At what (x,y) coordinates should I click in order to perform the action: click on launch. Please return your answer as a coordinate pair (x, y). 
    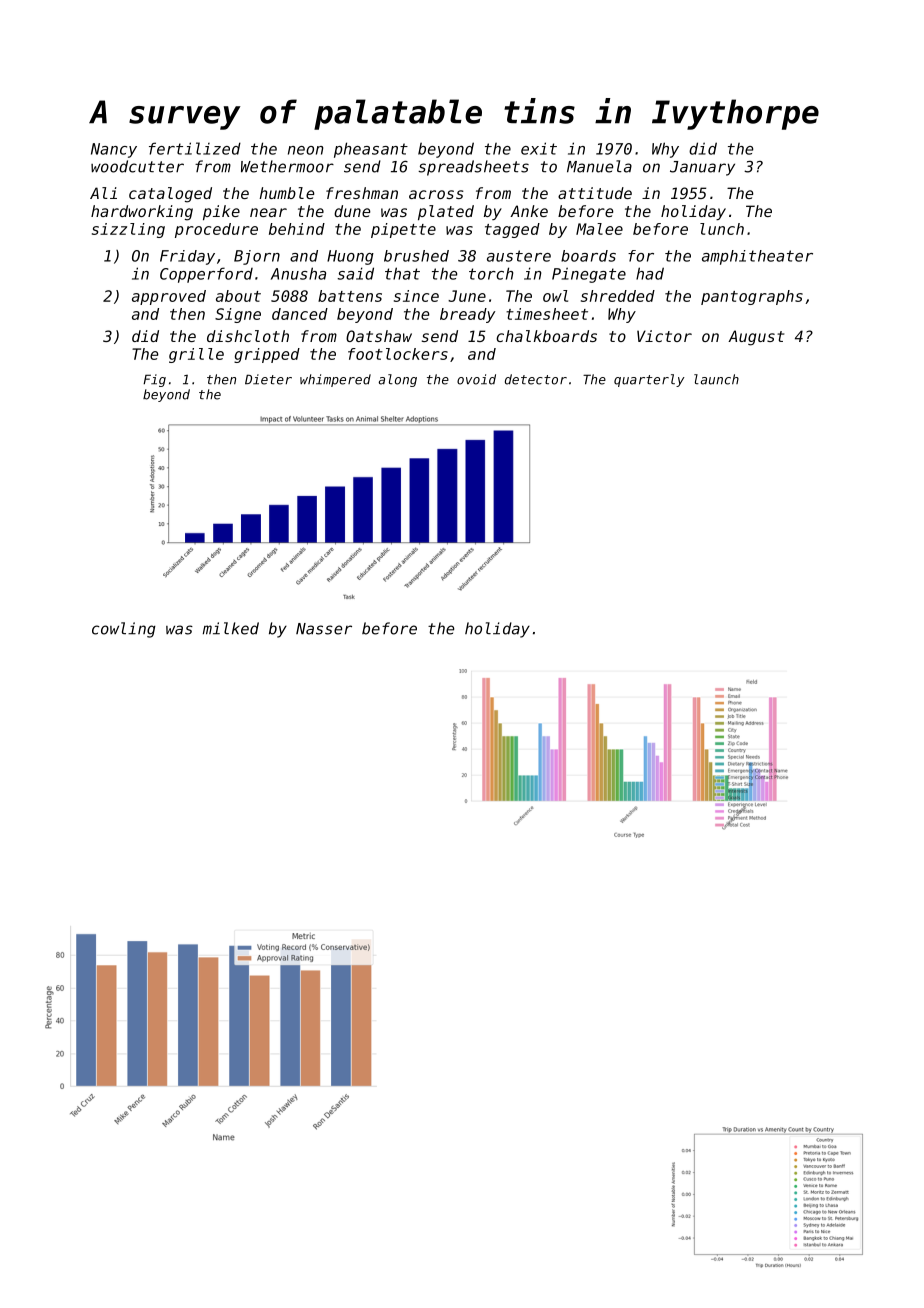
    Looking at the image, I should click on (716, 379).
